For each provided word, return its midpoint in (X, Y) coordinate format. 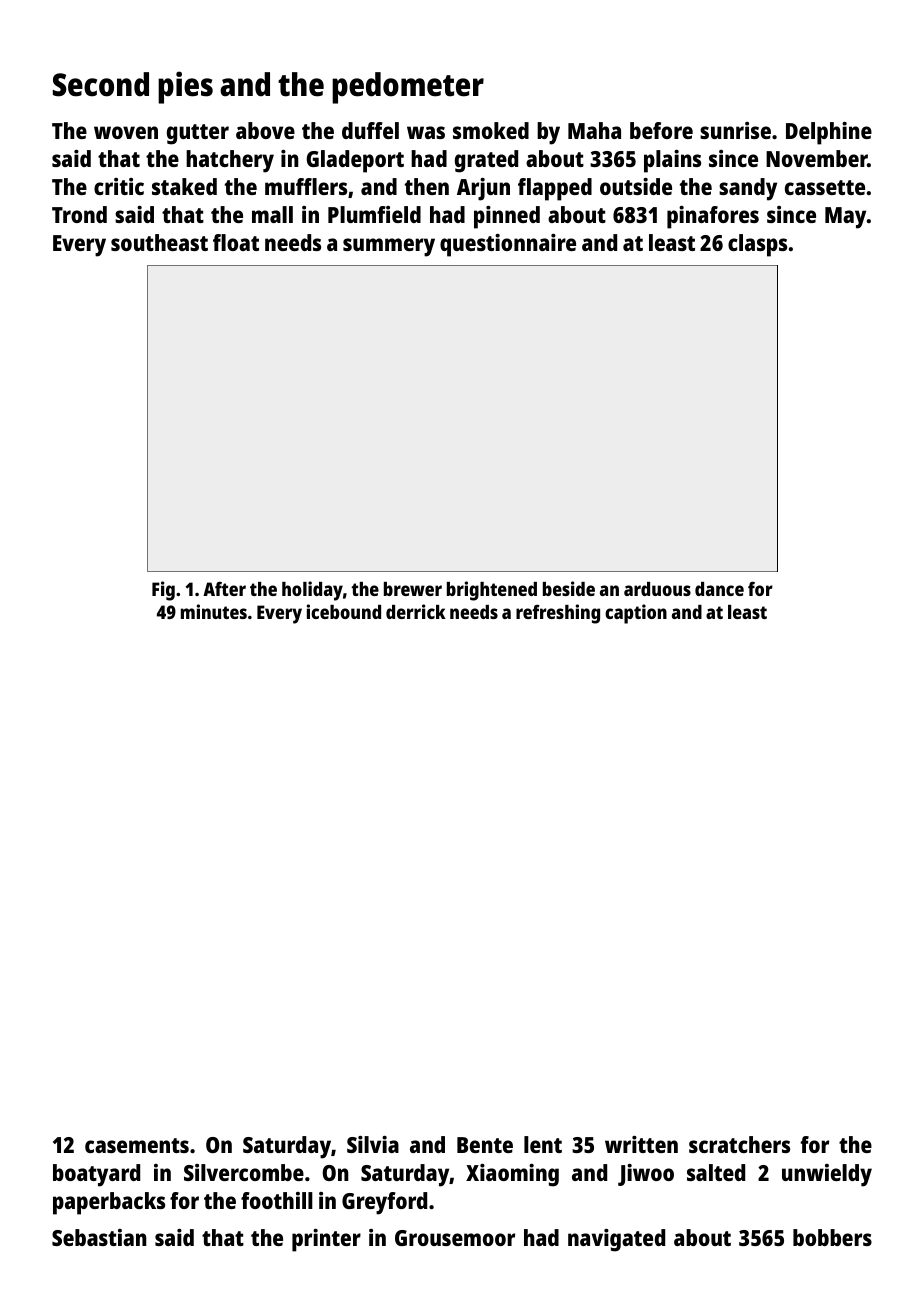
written (641, 1144)
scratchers (739, 1144)
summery (389, 247)
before (661, 130)
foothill (277, 1200)
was (426, 132)
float (236, 242)
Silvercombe (244, 1172)
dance (719, 589)
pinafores (713, 217)
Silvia (373, 1144)
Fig (163, 591)
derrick (416, 611)
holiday (312, 591)
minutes (214, 611)
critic (119, 186)
